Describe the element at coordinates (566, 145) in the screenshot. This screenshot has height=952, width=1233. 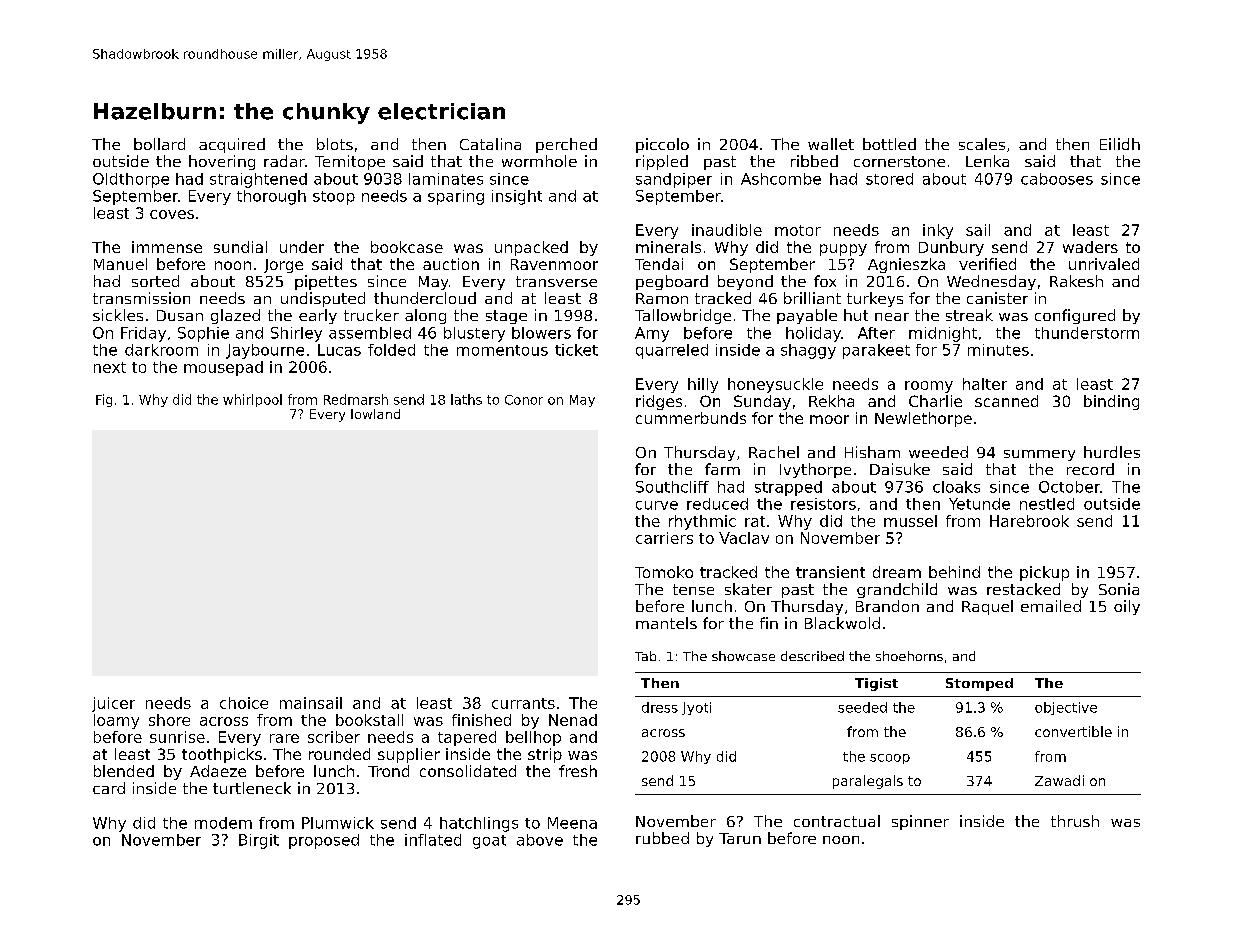
I see `perched` at that location.
